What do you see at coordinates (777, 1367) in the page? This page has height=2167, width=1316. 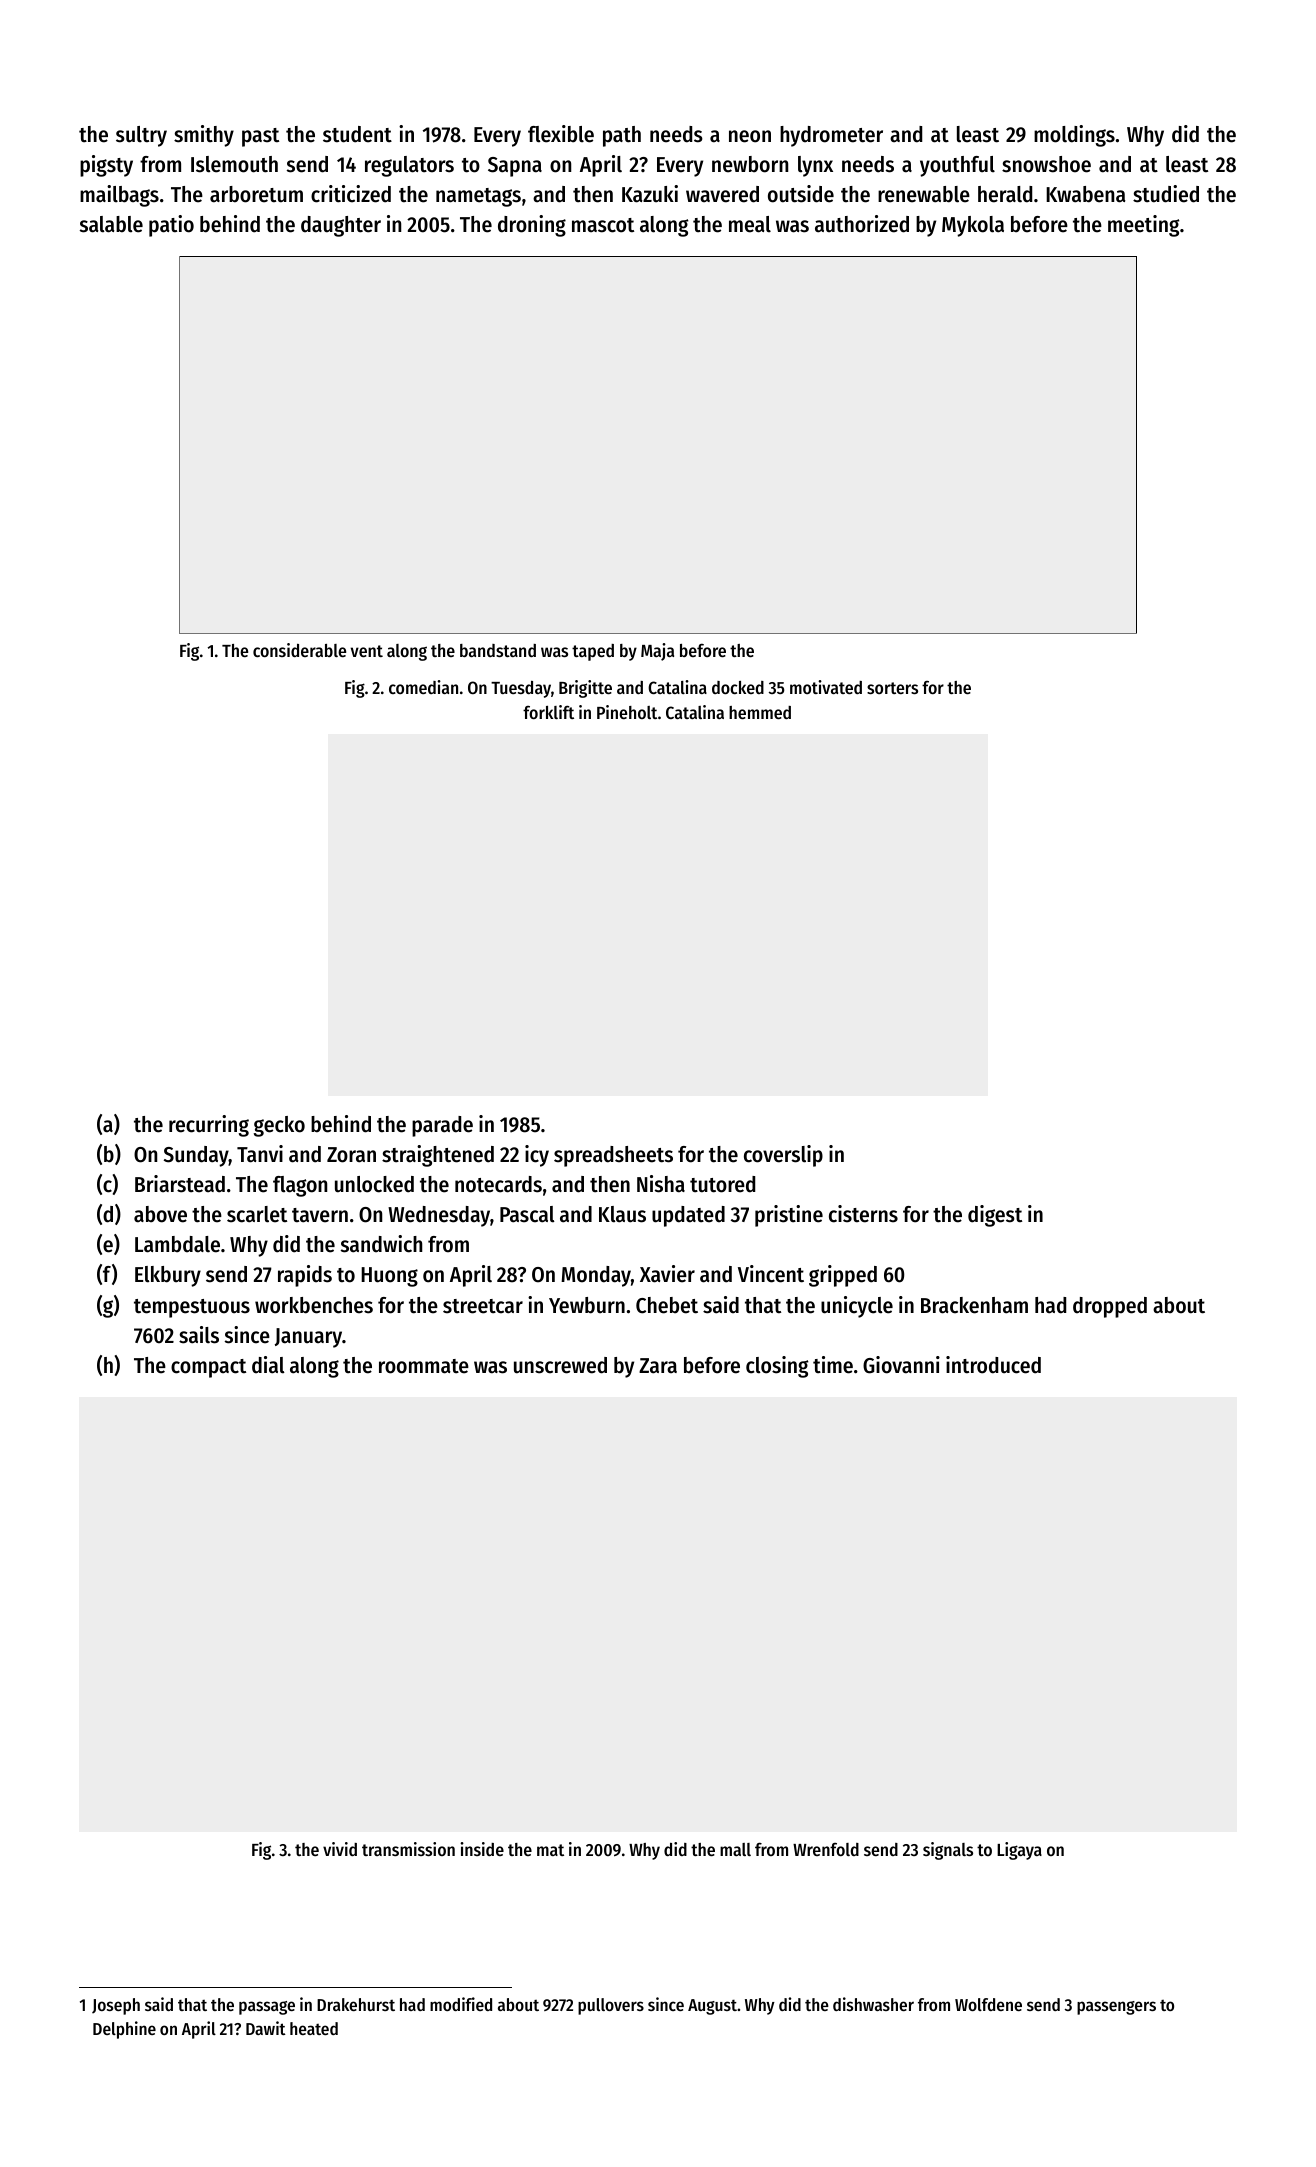 I see `closing` at bounding box center [777, 1367].
